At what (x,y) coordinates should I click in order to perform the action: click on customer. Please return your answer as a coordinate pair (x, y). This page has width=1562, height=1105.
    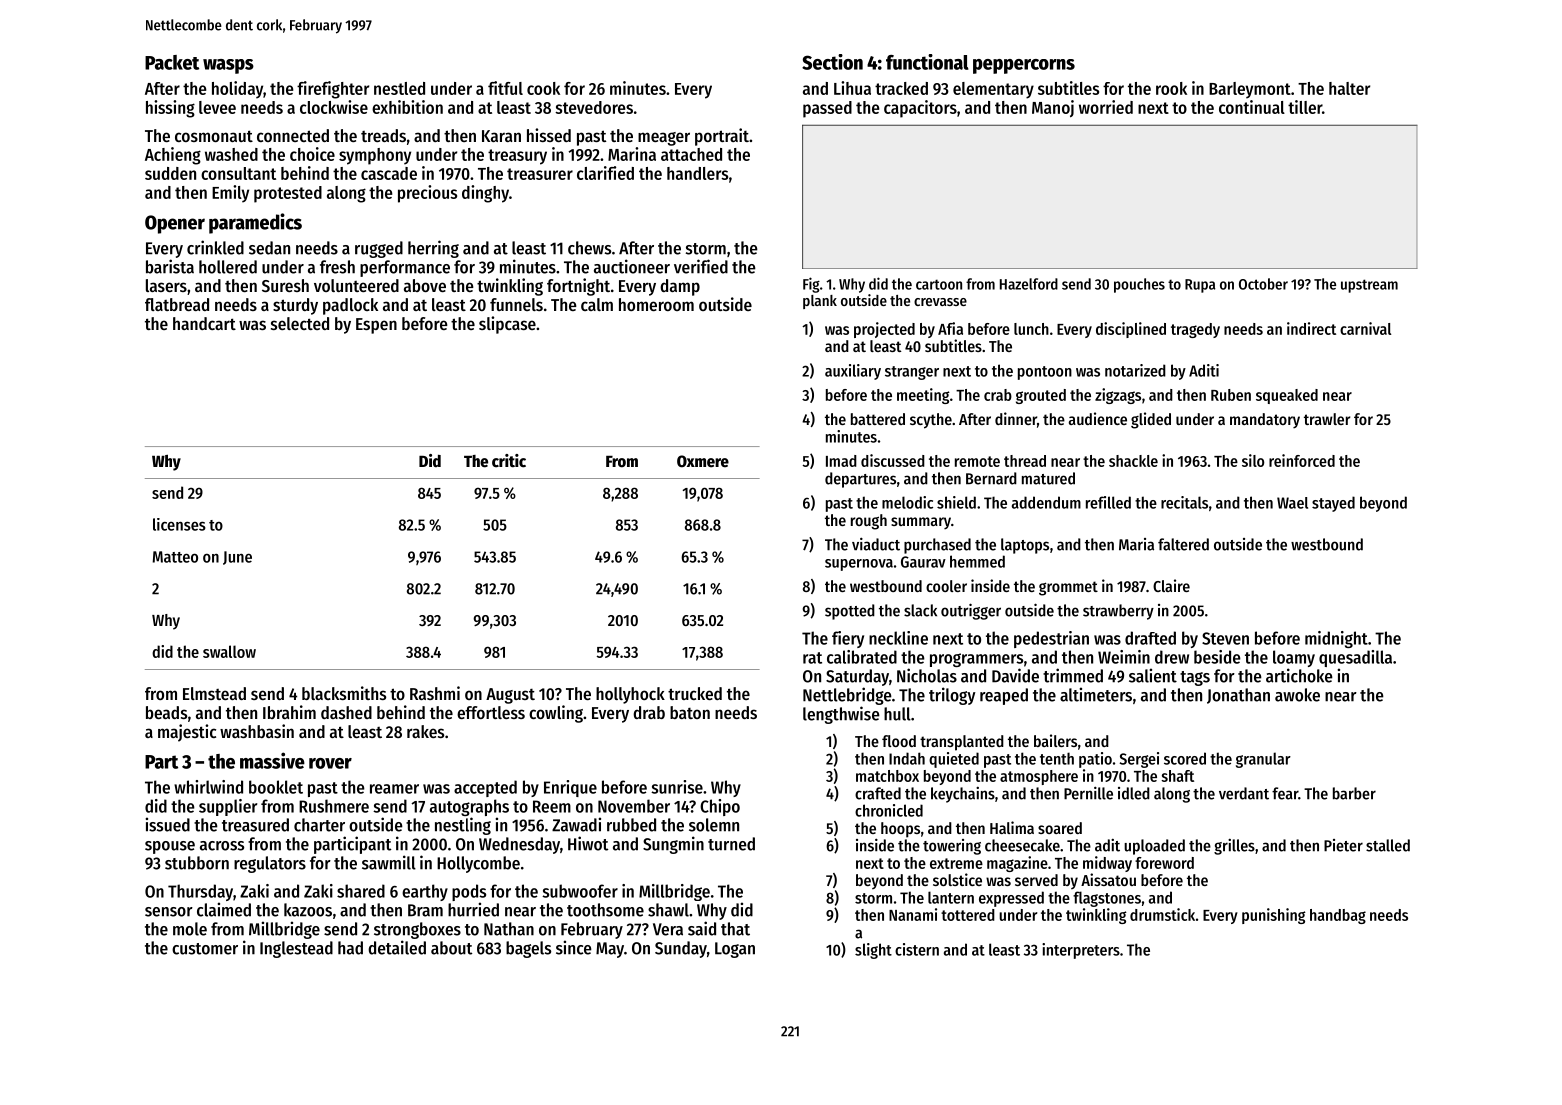
    Looking at the image, I should click on (205, 949).
